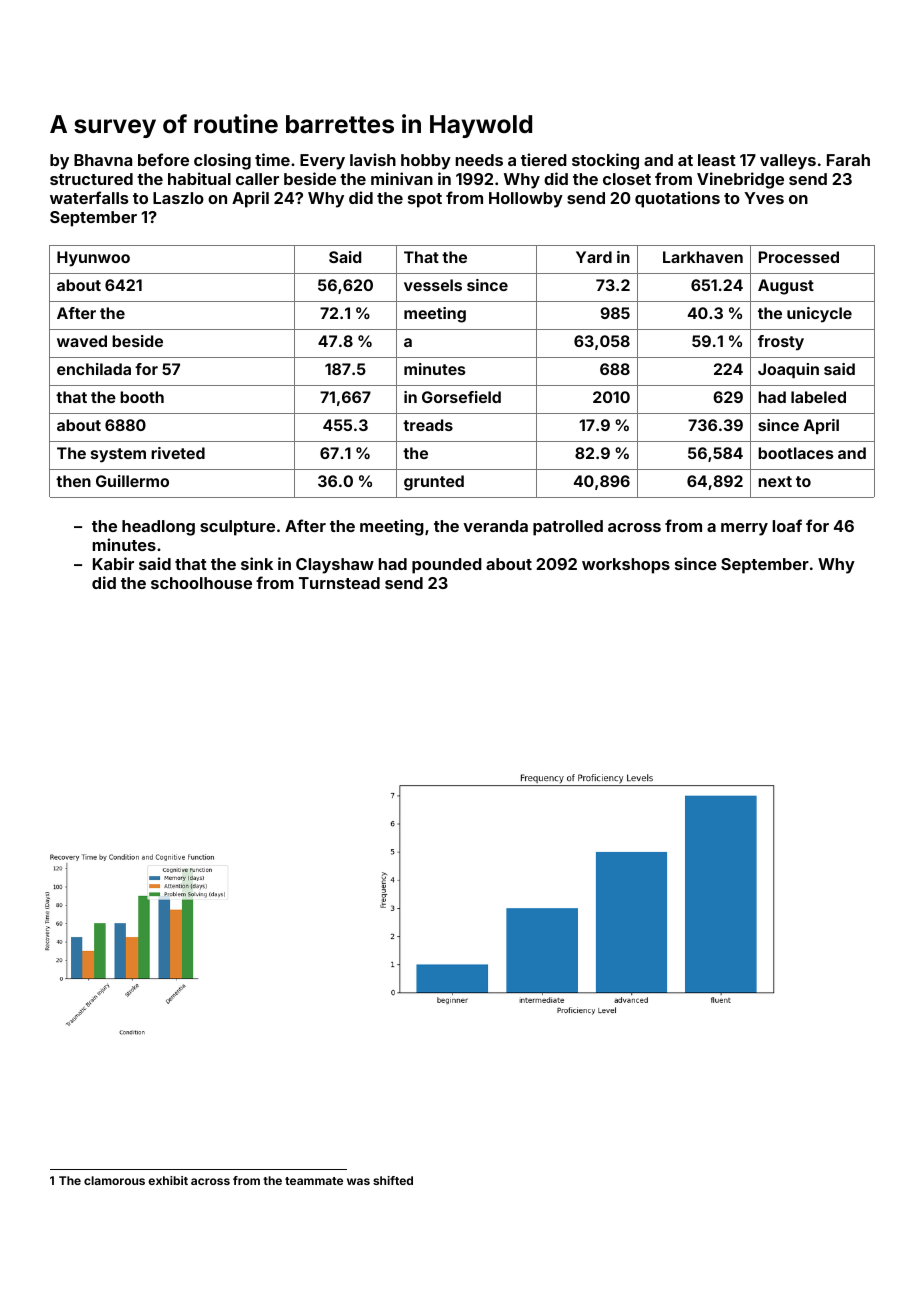 This image has width=924, height=1308. I want to click on pounded, so click(447, 566).
